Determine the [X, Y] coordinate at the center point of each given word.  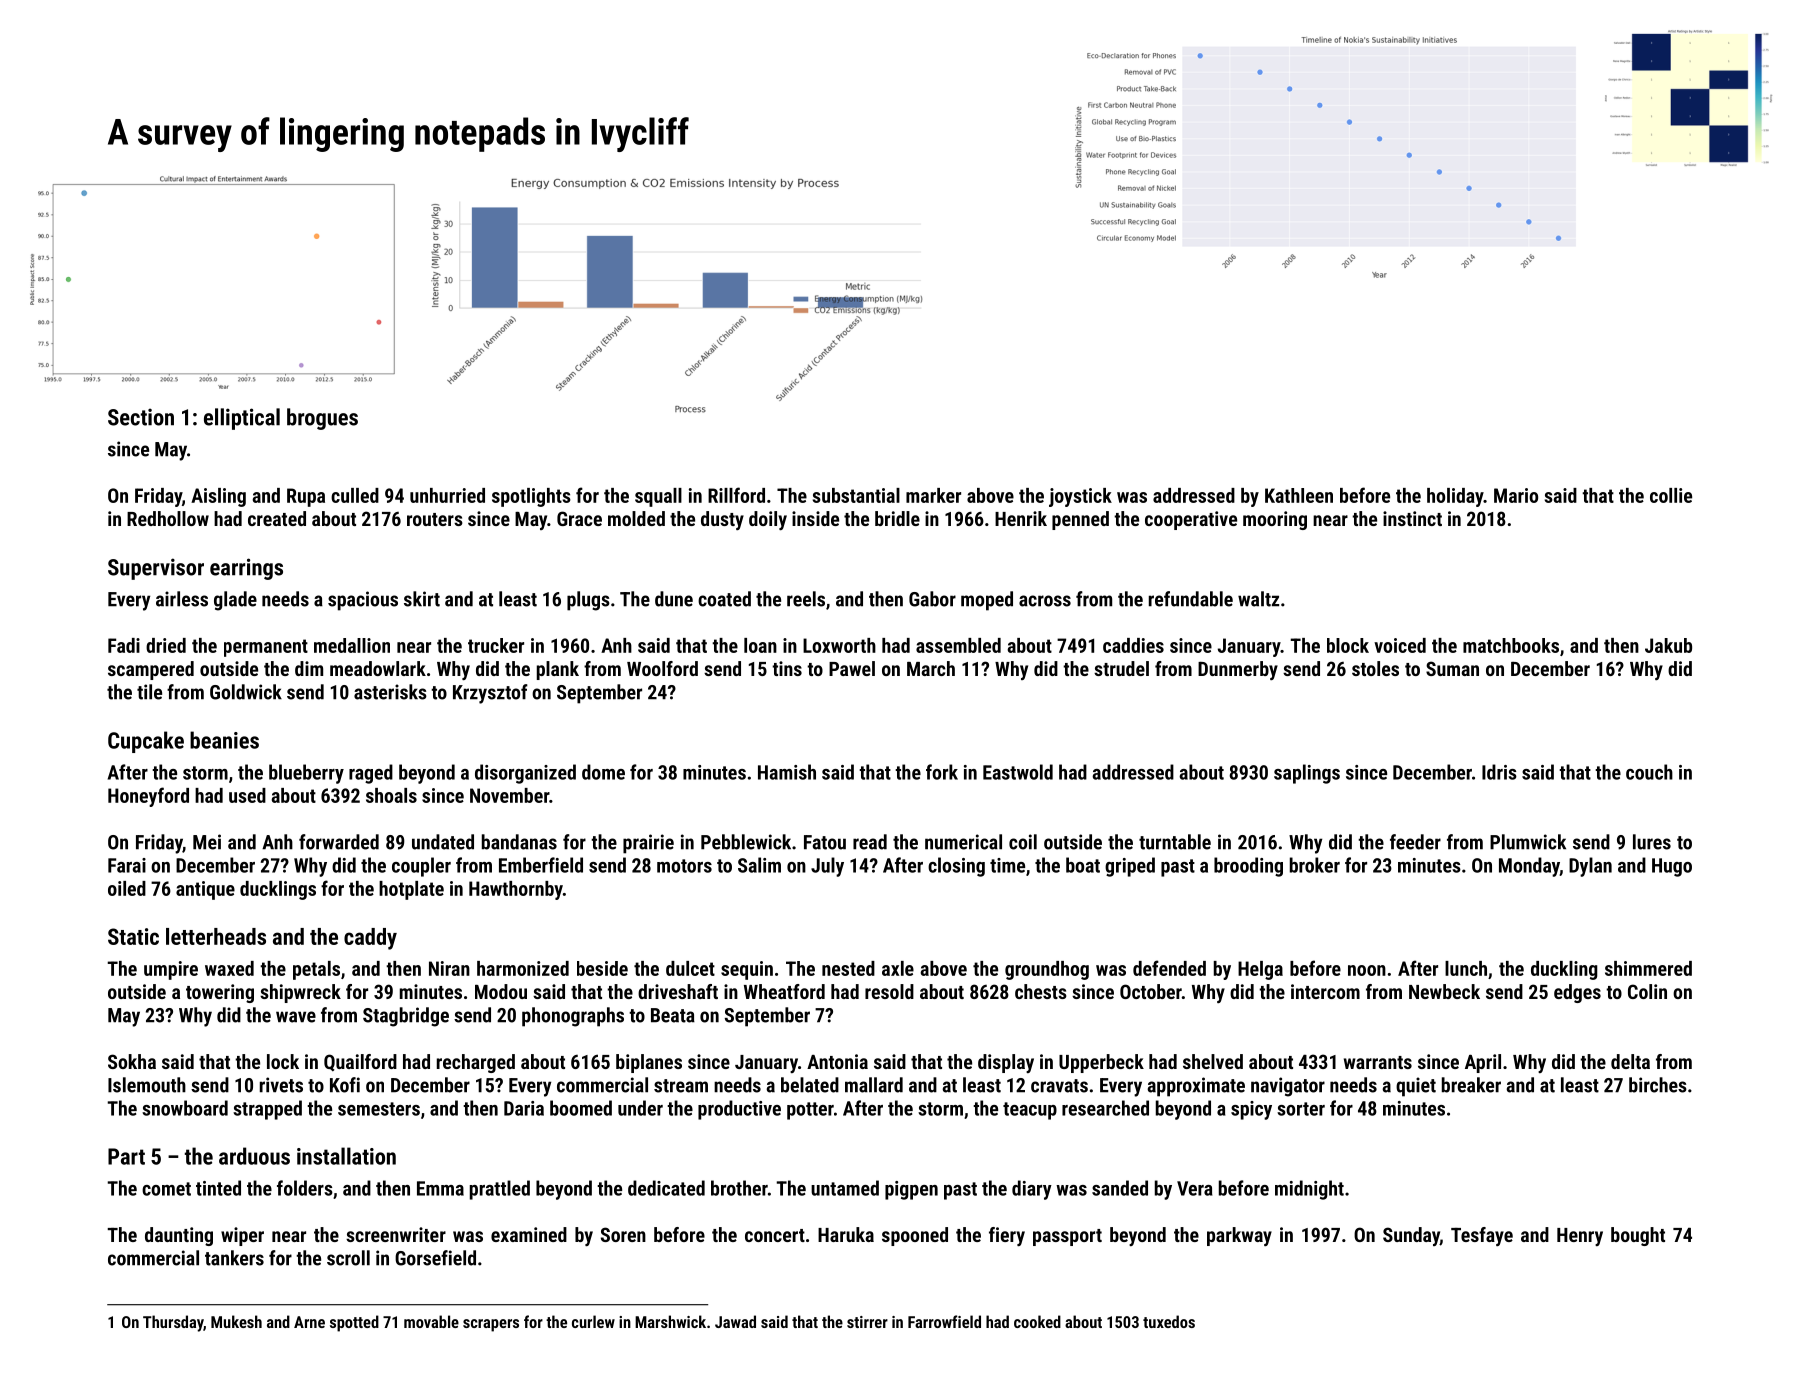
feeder [1415, 842]
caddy [370, 939]
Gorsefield [435, 1258]
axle [898, 968]
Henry [1580, 1237]
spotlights [531, 497]
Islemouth [147, 1085]
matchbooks [1511, 645]
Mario [1516, 495]
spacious [363, 601]
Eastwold [1018, 772]
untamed [845, 1188]
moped [987, 601]
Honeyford [148, 797]
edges [1577, 993]
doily [768, 520]
